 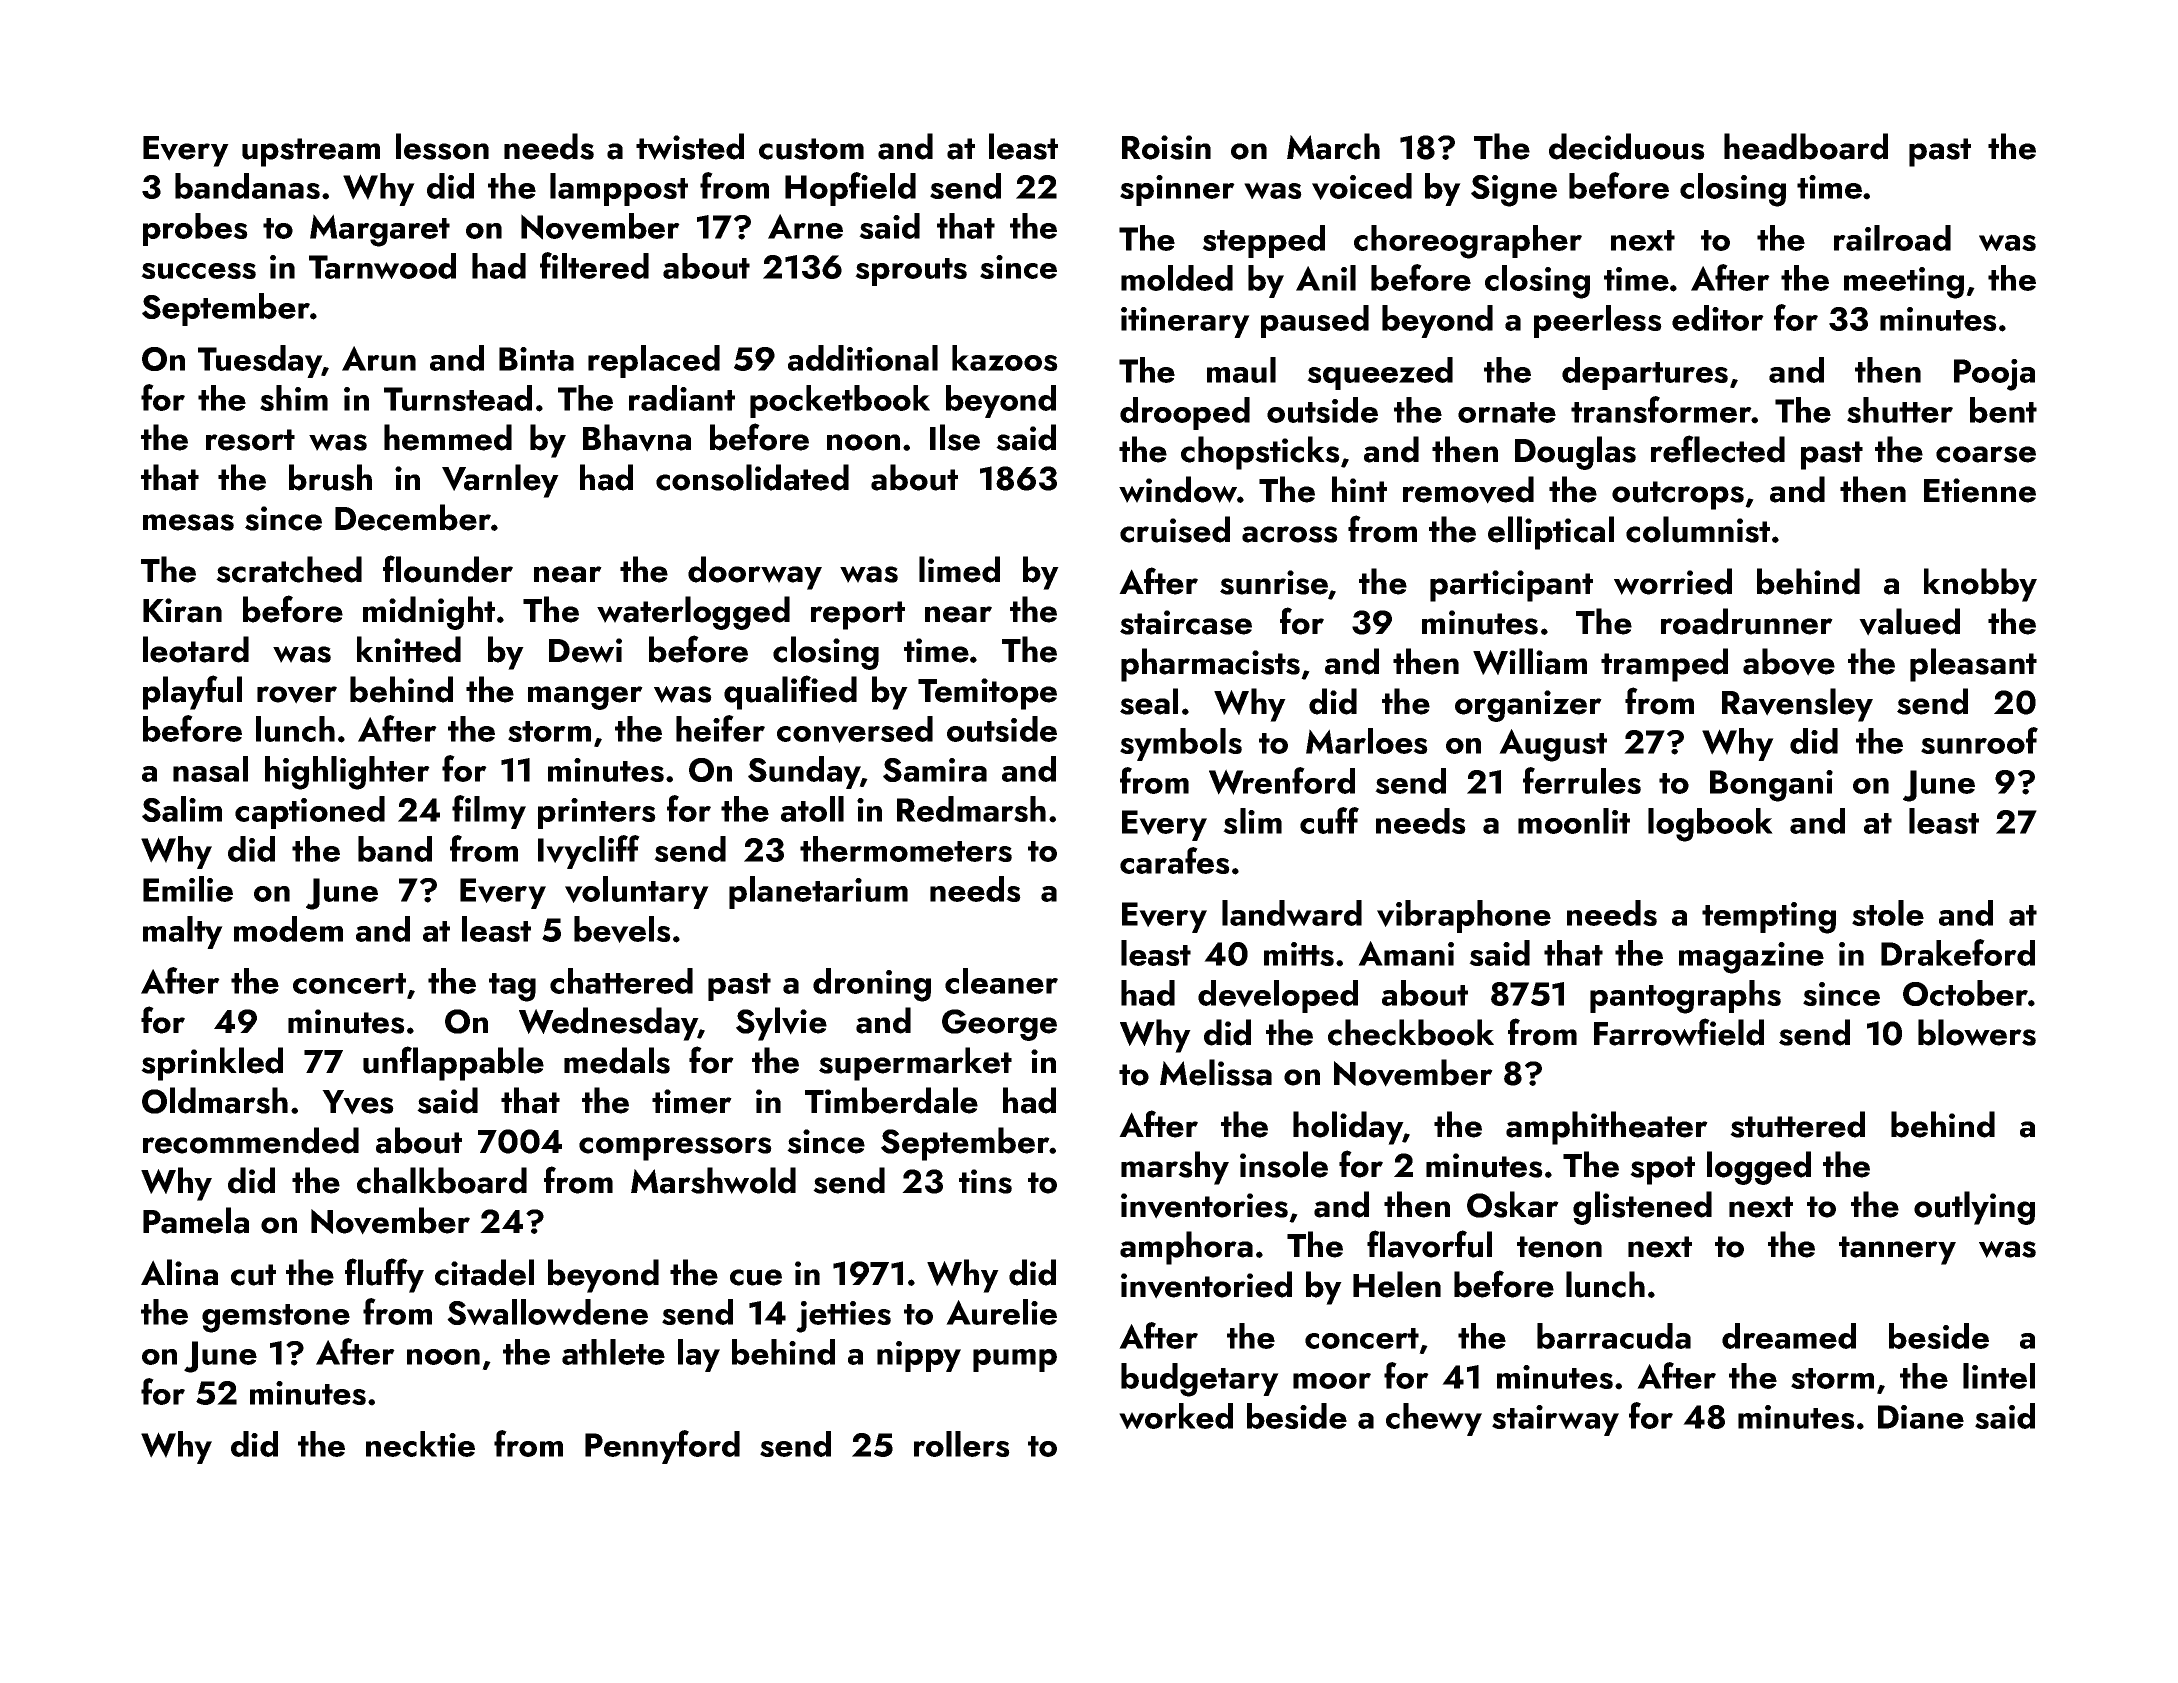 I want to click on necktie, so click(x=420, y=1444).
